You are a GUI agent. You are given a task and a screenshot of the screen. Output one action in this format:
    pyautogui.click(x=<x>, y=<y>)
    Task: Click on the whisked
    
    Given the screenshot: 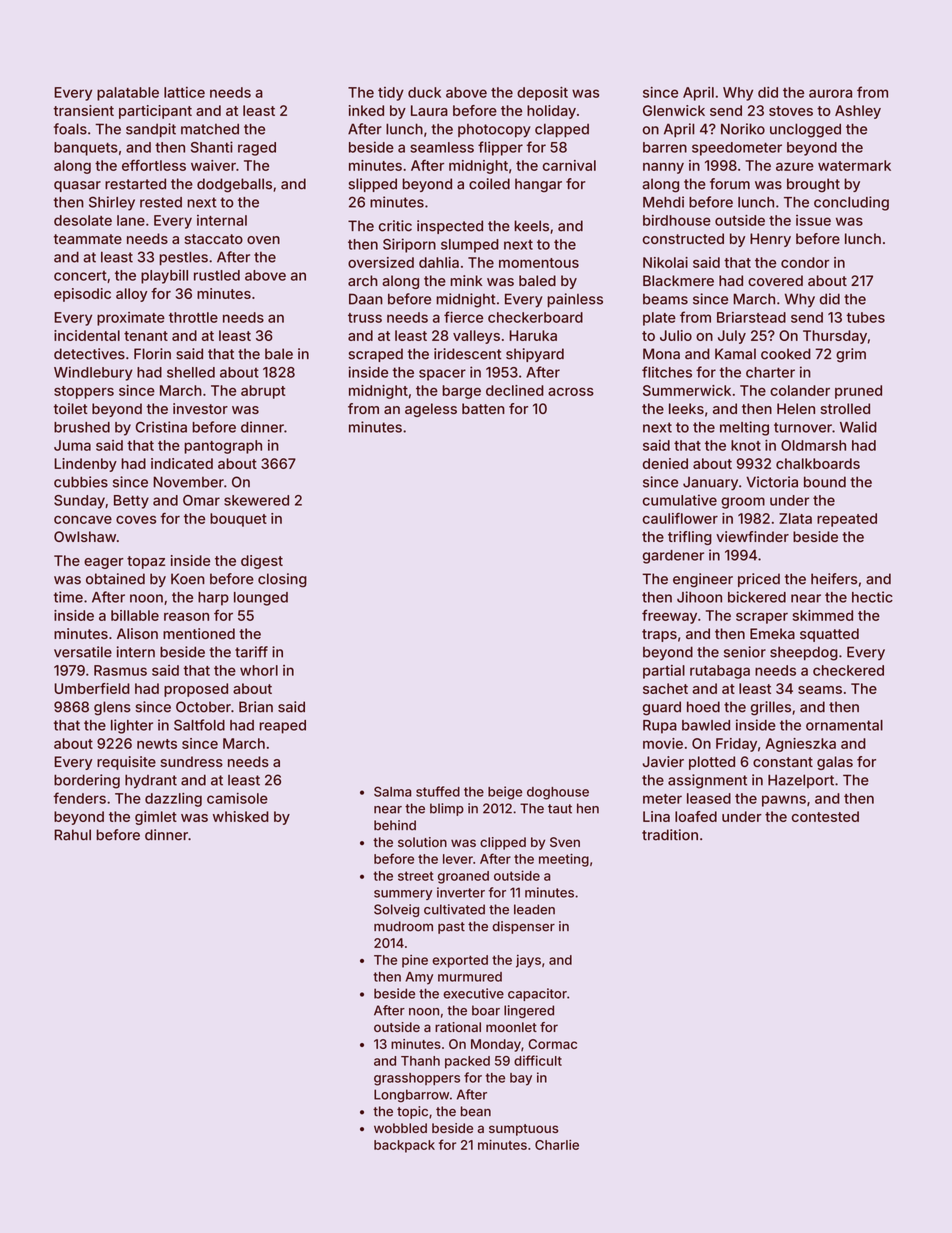 What is the action you would take?
    pyautogui.click(x=241, y=816)
